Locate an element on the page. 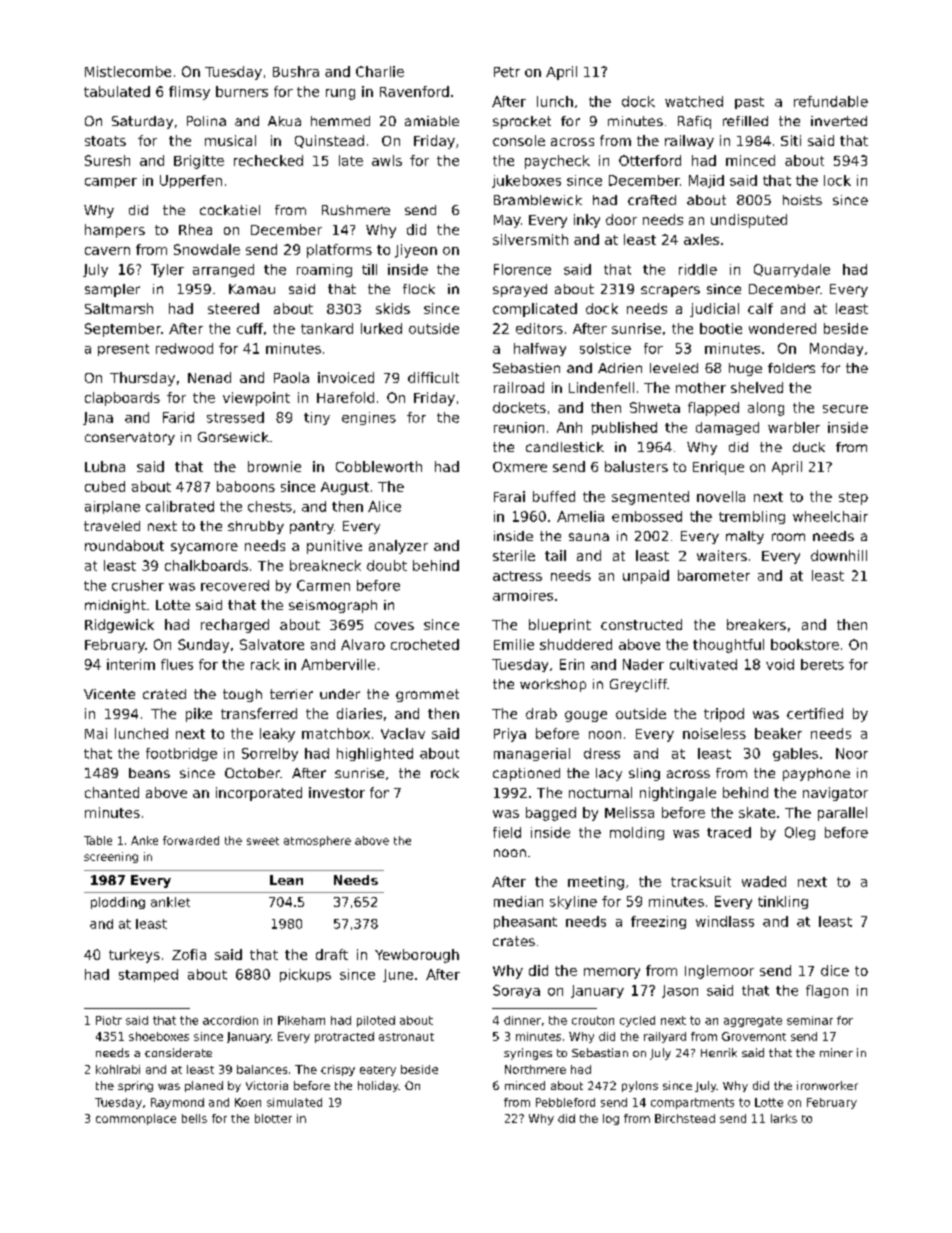 The height and width of the document is (1233, 952). mother is located at coordinates (701, 387).
